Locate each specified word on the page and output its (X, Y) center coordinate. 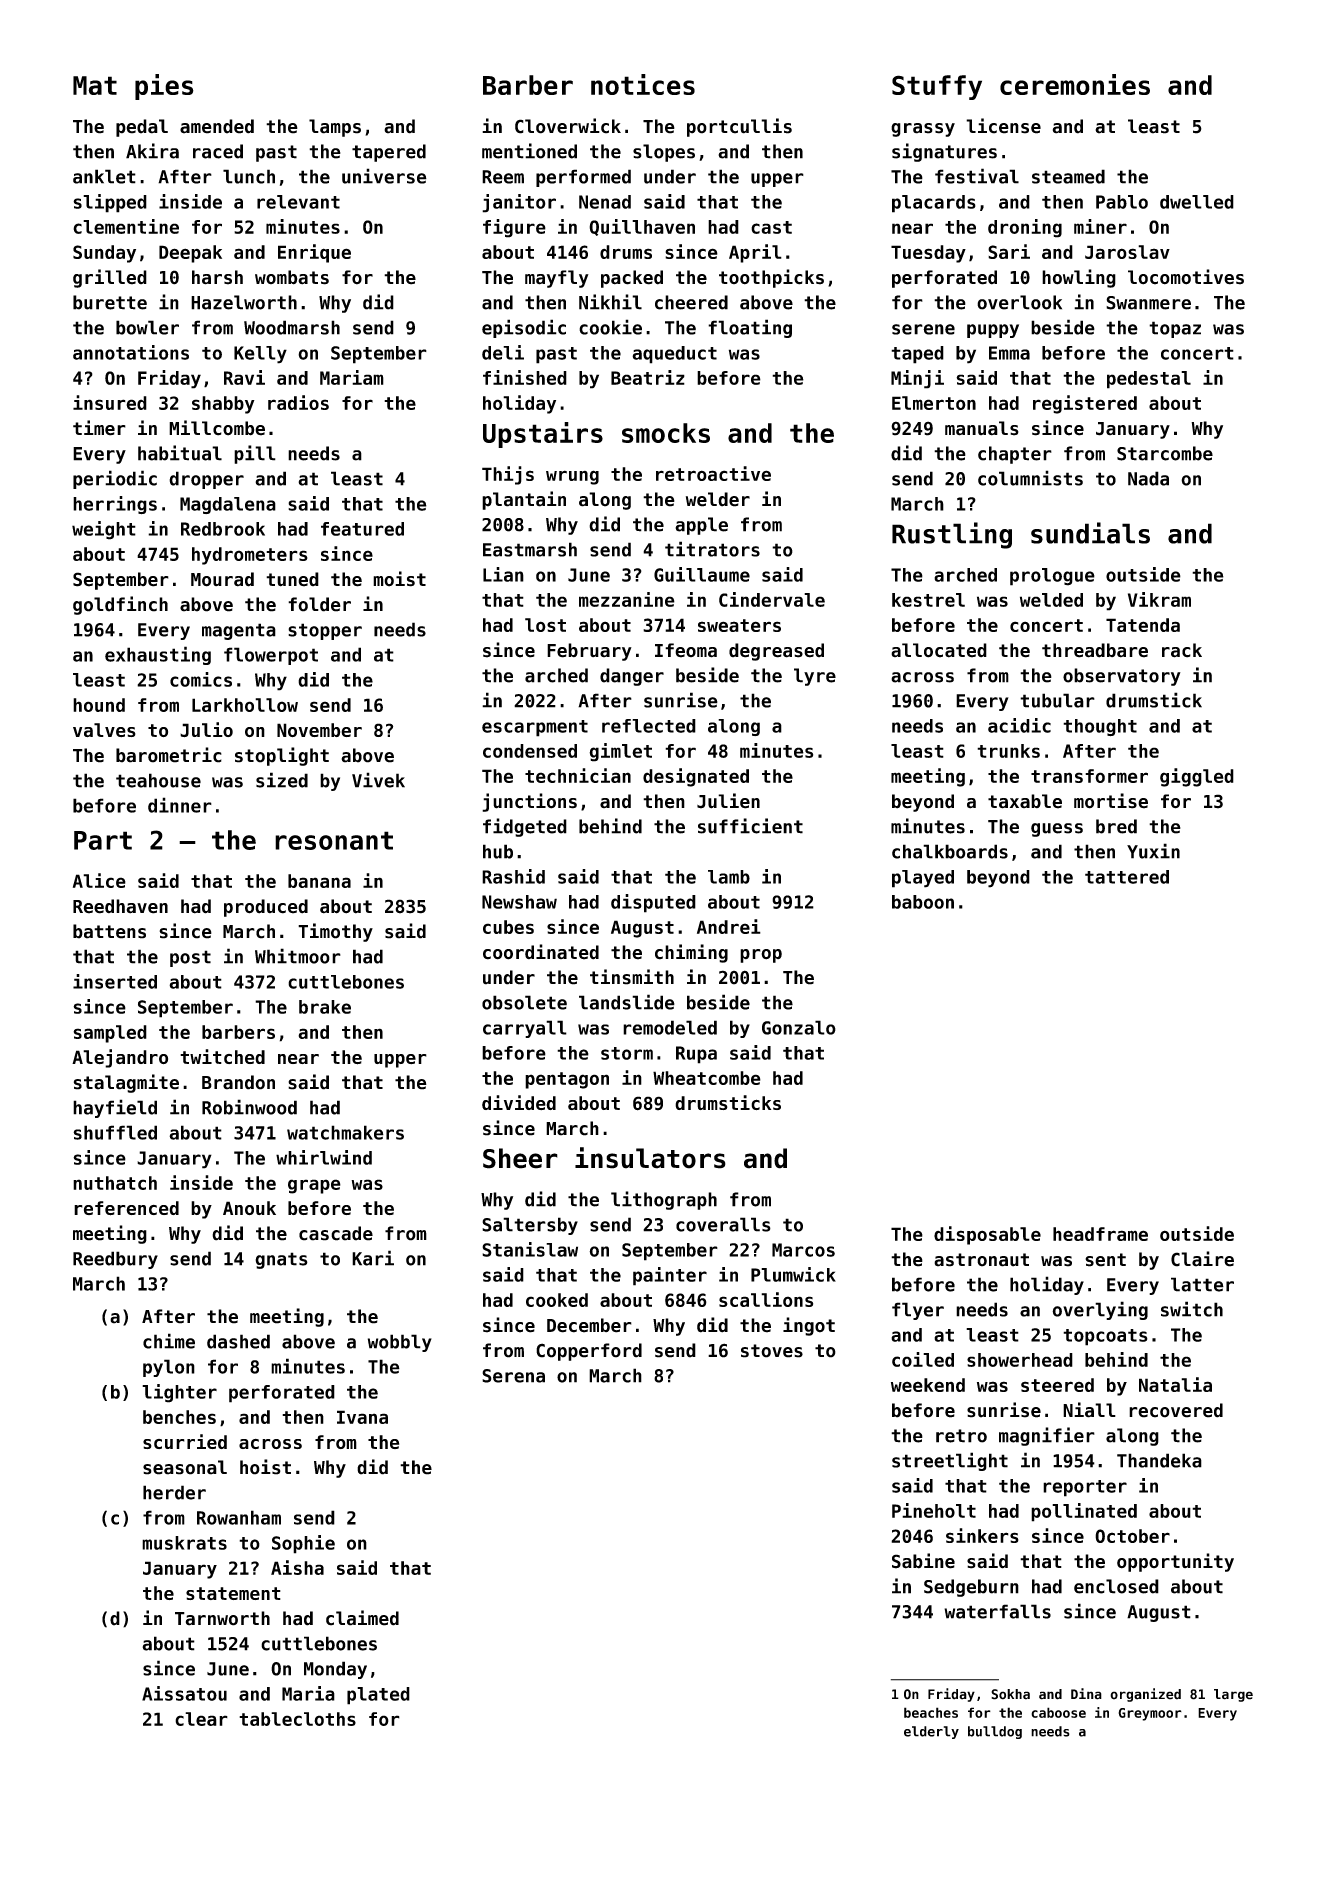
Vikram (1159, 599)
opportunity (1175, 1562)
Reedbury (115, 1260)
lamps (335, 128)
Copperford (589, 1352)
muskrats (184, 1543)
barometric (169, 755)
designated (696, 777)
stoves (772, 1351)
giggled (1197, 777)
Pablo (1122, 202)
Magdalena (228, 505)
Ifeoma (686, 650)
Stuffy (937, 87)
